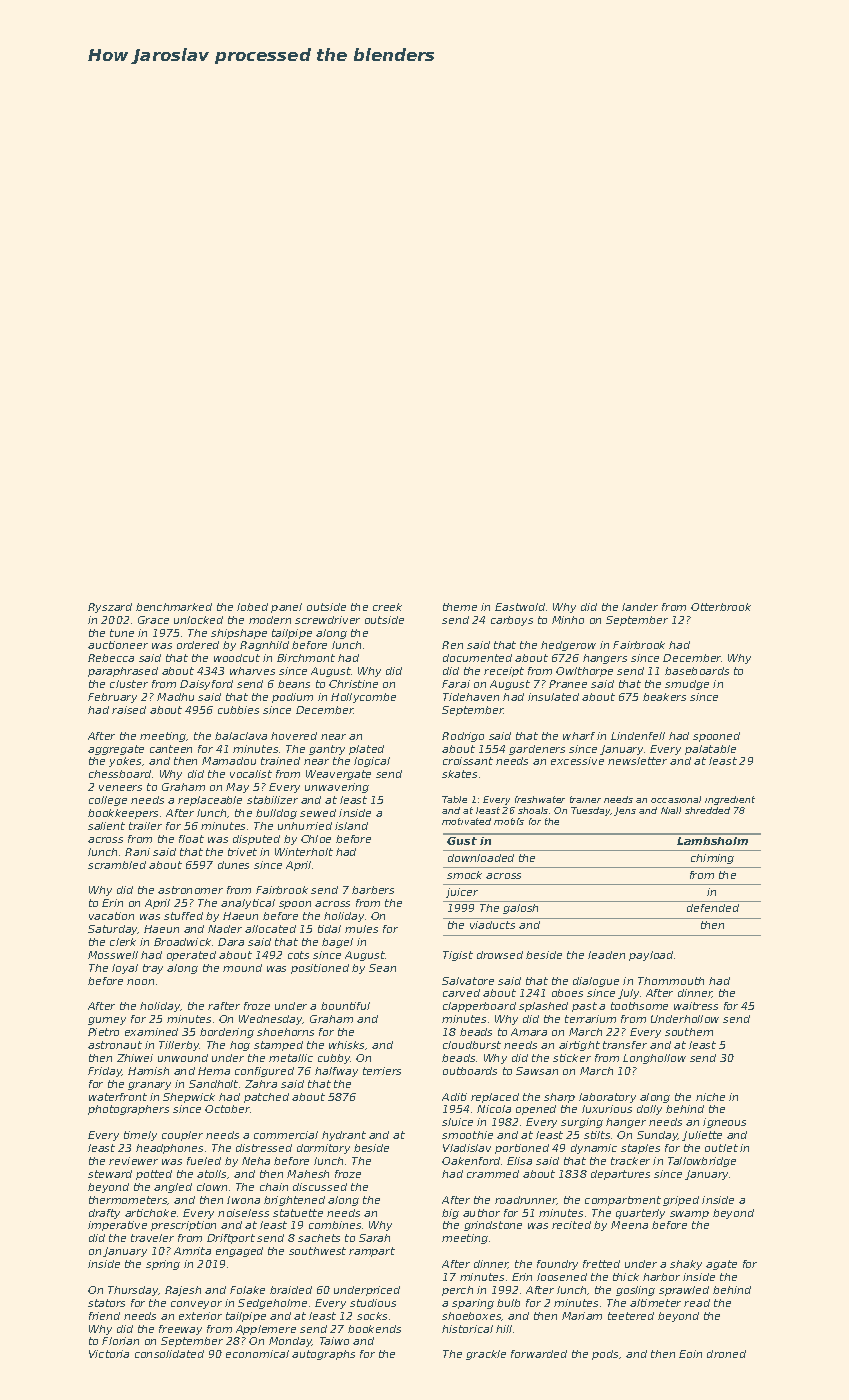 The image size is (849, 1400). What do you see at coordinates (625, 811) in the document?
I see `Jens` at bounding box center [625, 811].
